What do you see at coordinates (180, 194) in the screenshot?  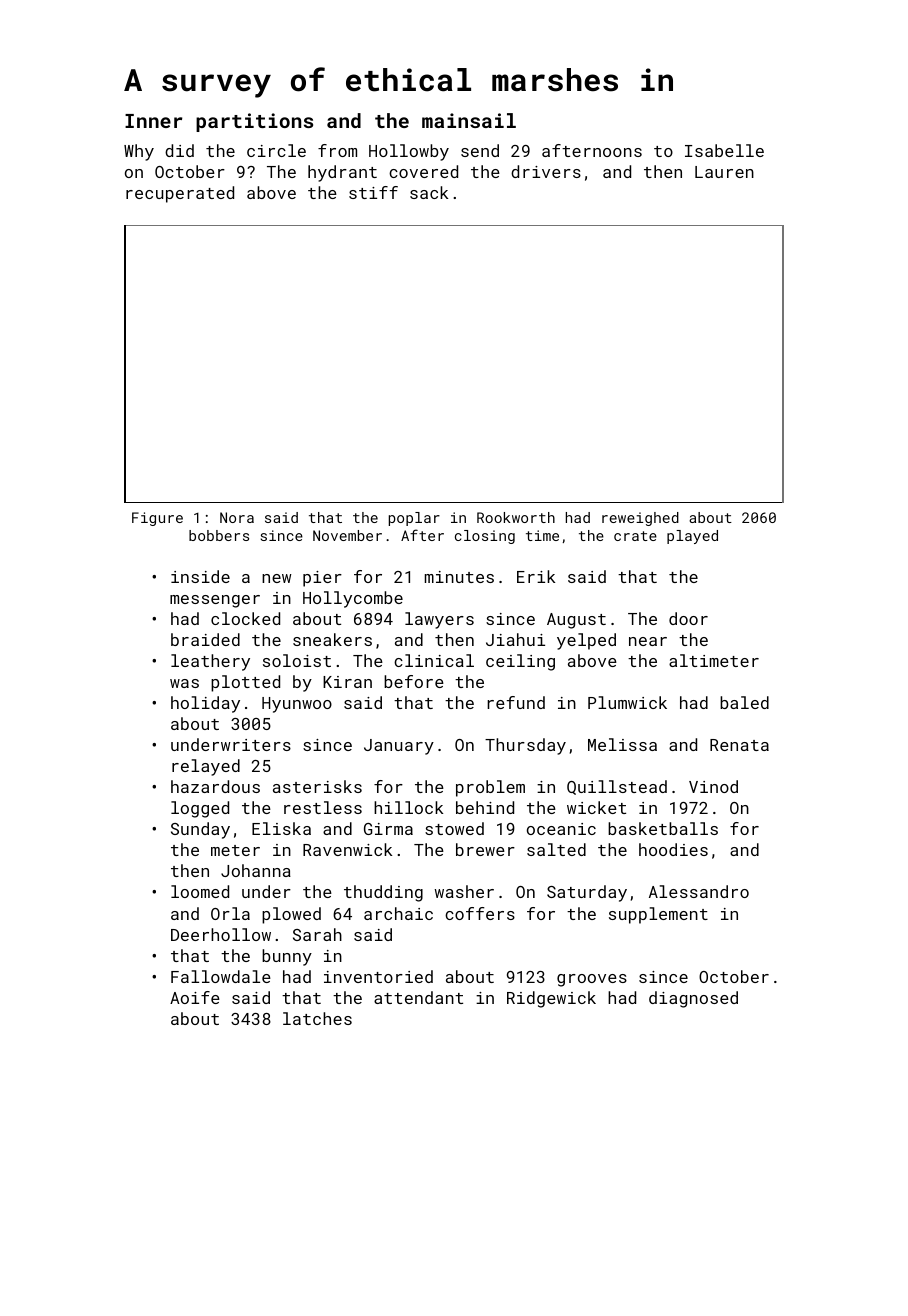 I see `recuperated` at bounding box center [180, 194].
